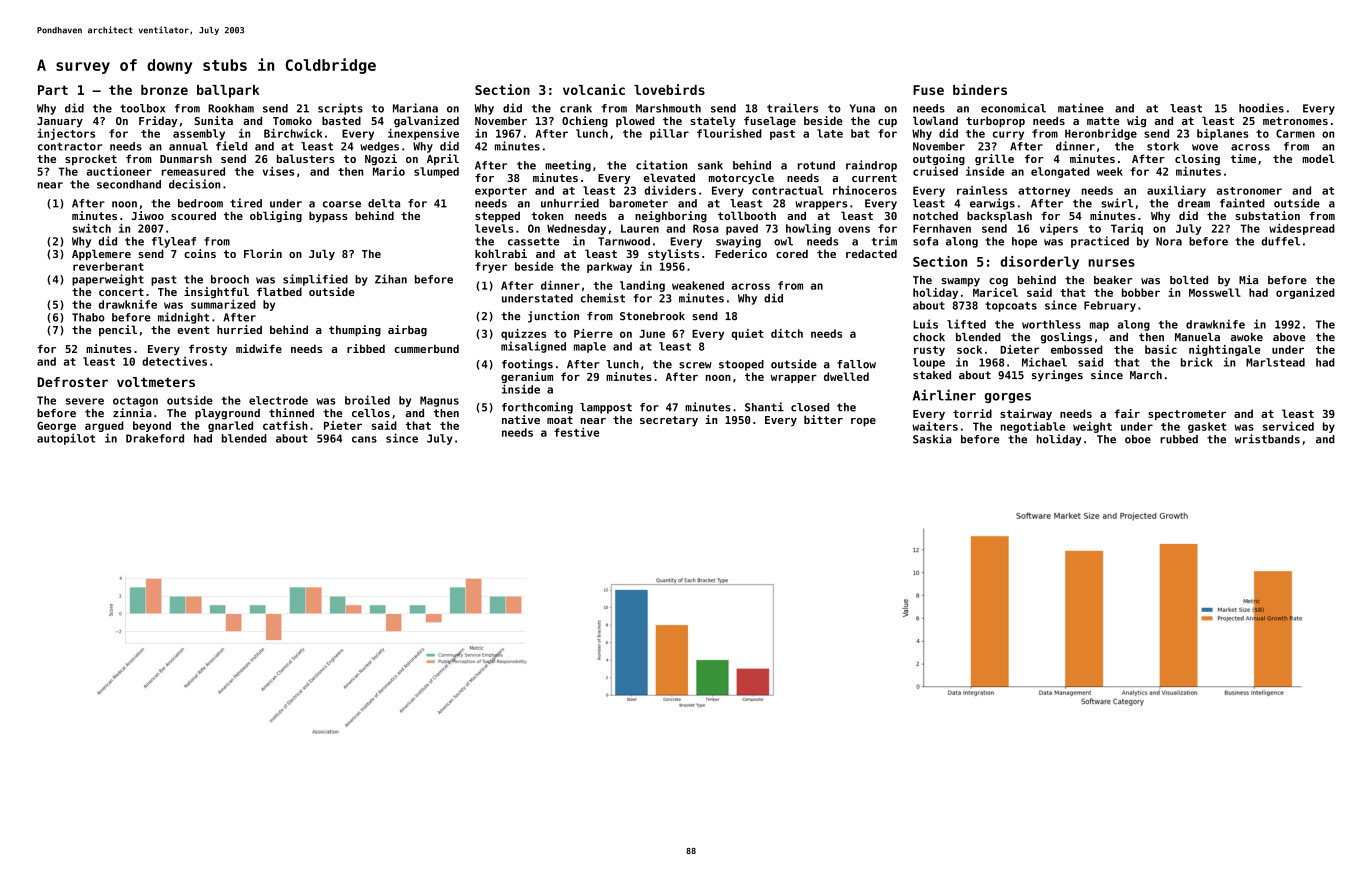 This document has width=1372, height=887. What do you see at coordinates (960, 282) in the document?
I see `swampy` at bounding box center [960, 282].
